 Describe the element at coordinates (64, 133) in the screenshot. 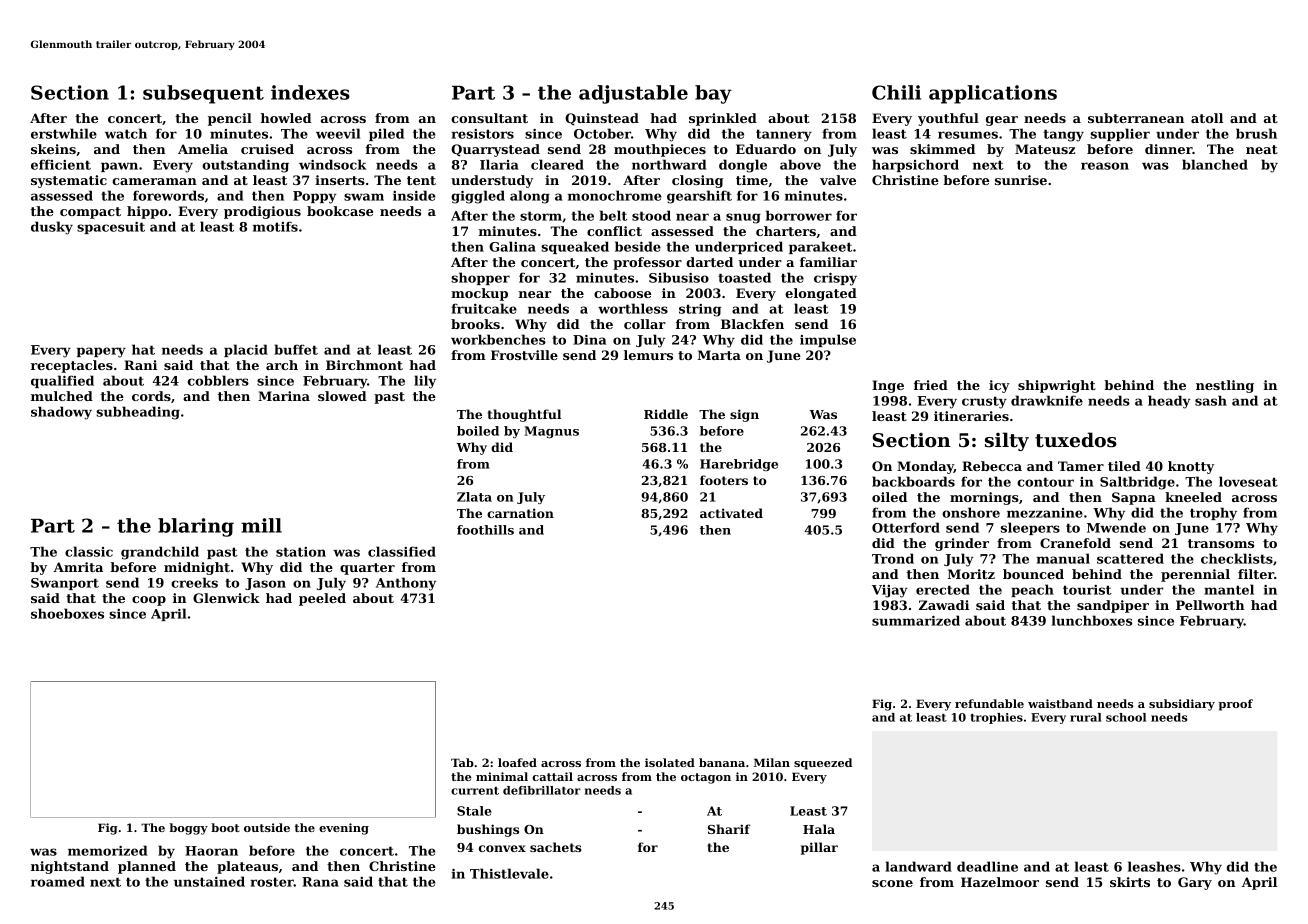

I see `erstwhile` at that location.
